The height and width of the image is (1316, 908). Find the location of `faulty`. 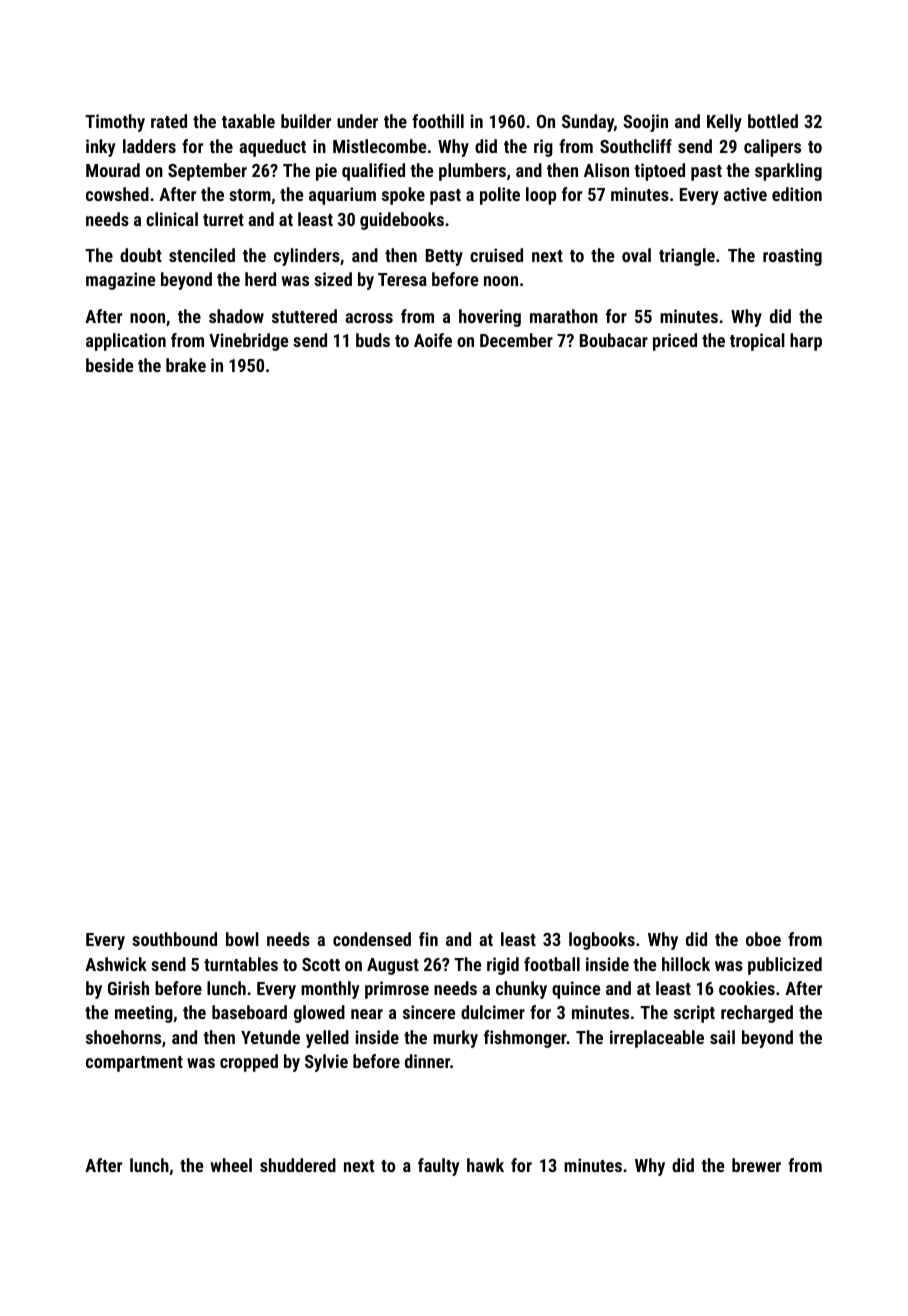

faulty is located at coordinates (438, 1167).
